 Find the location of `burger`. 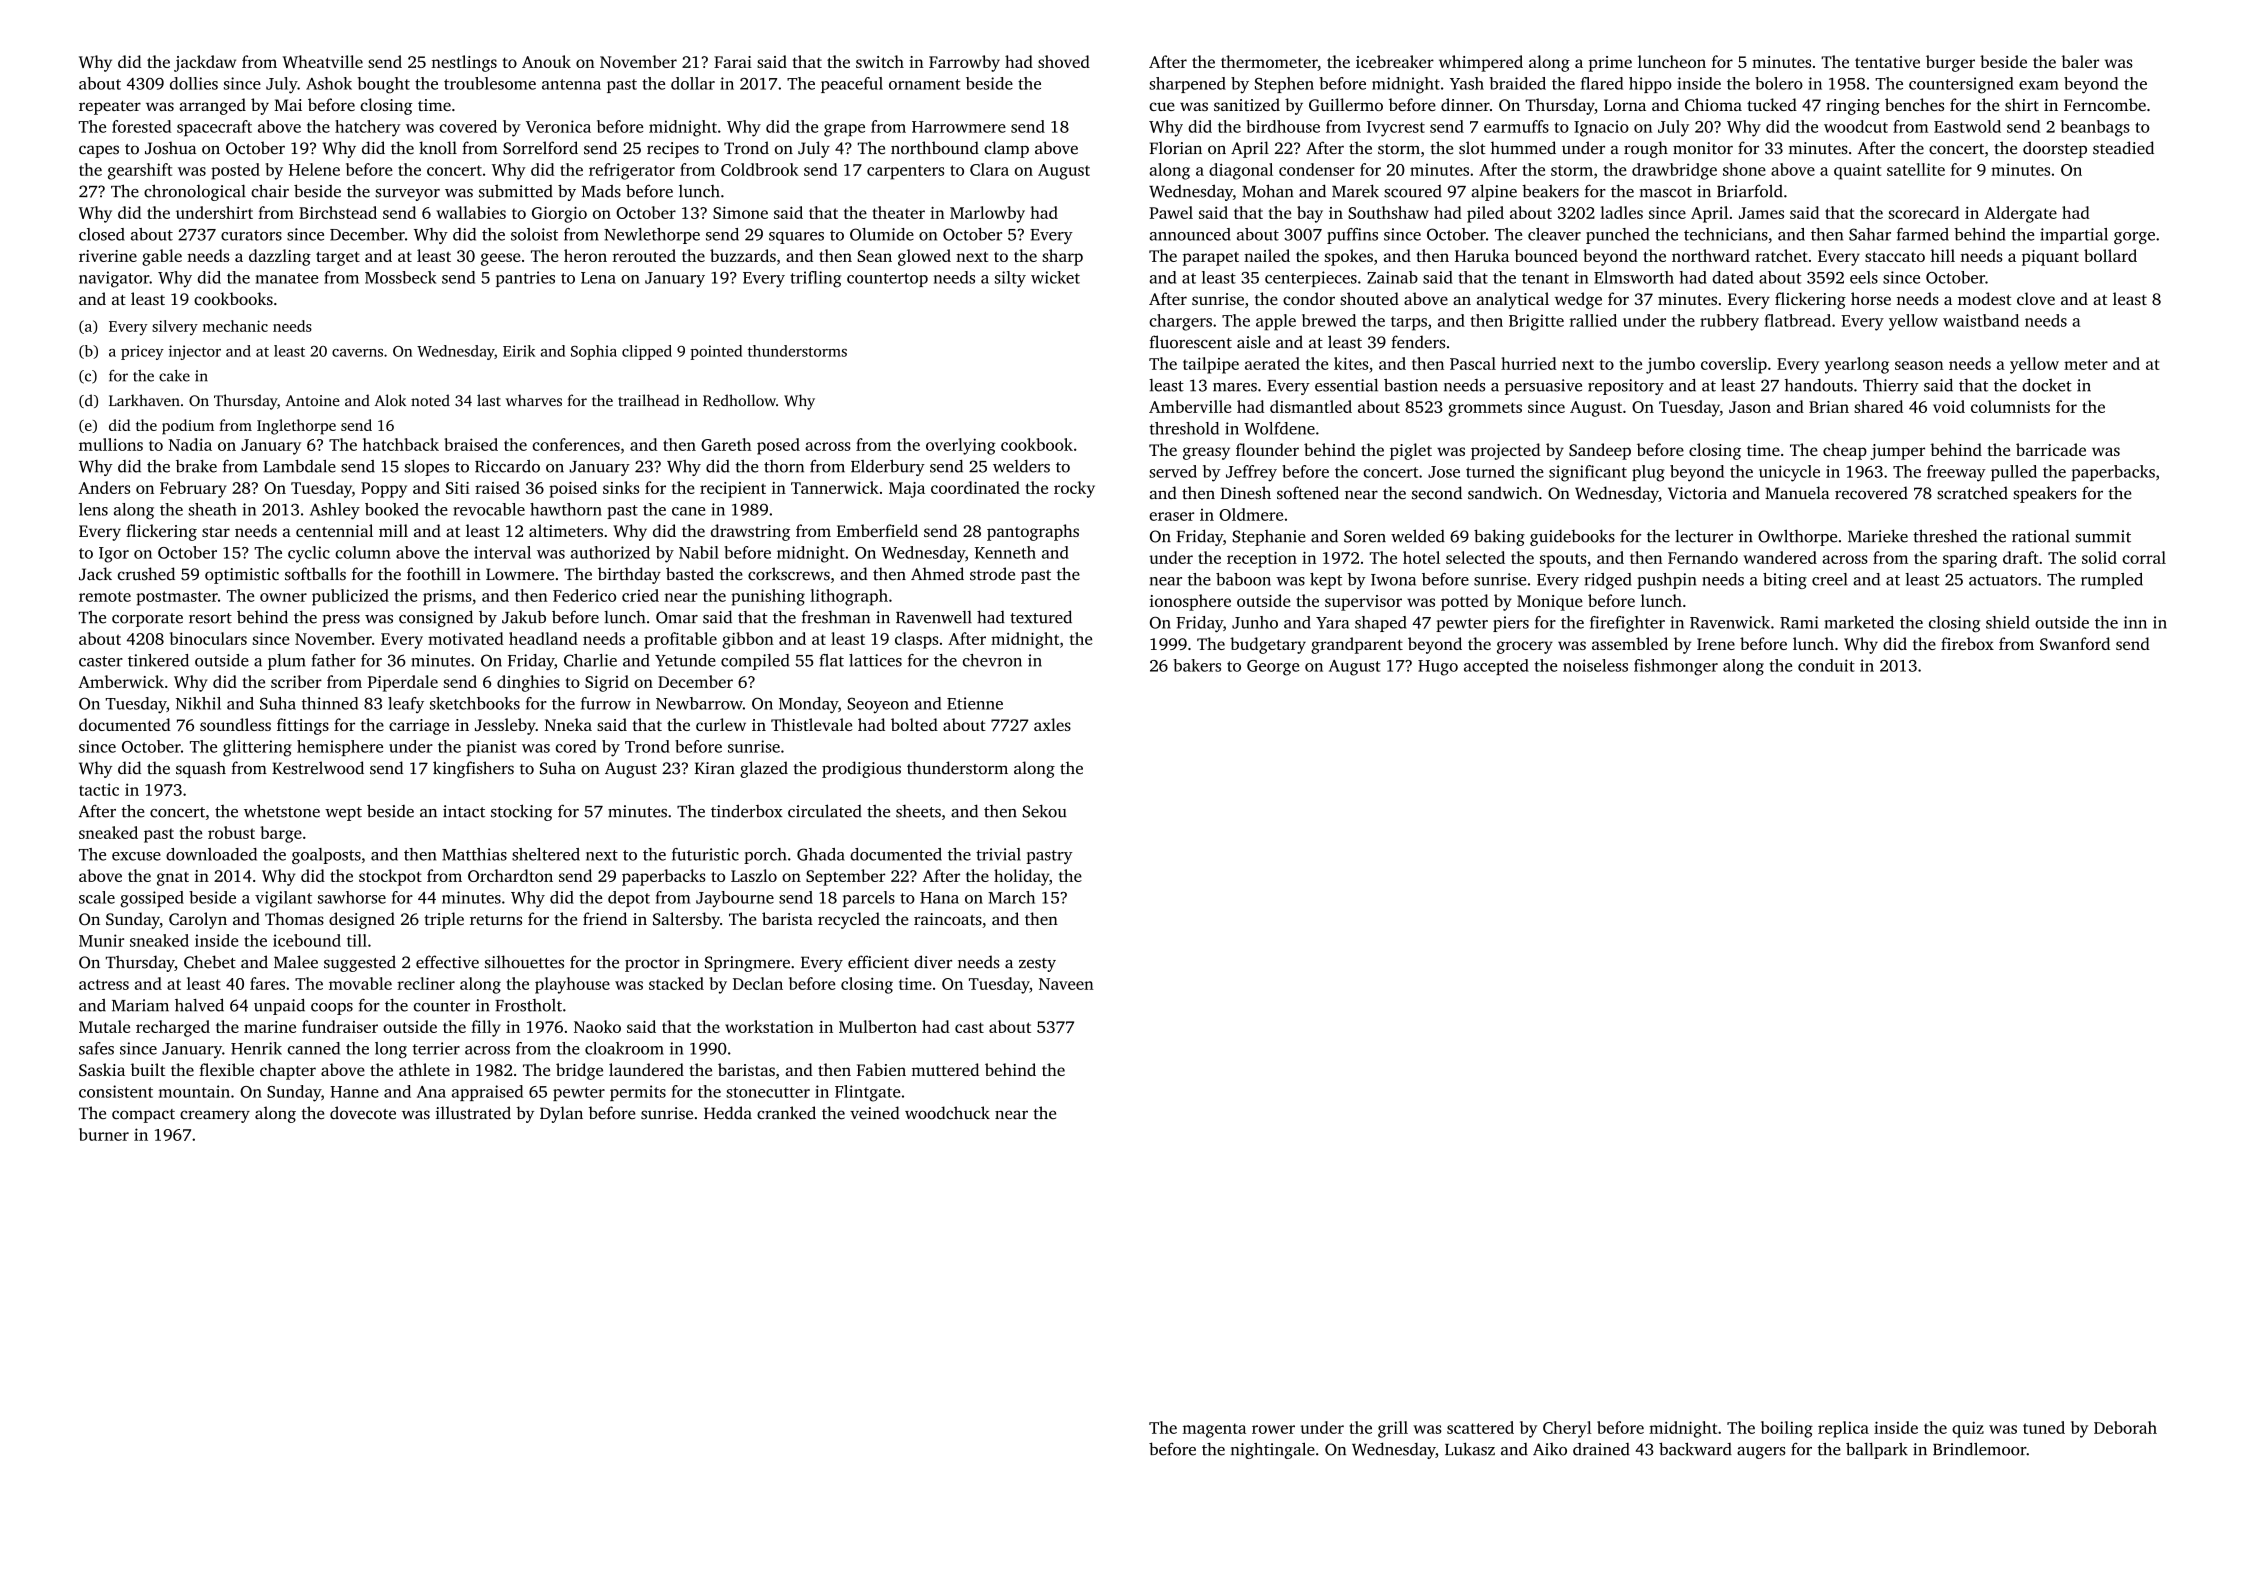

burger is located at coordinates (1950, 63).
